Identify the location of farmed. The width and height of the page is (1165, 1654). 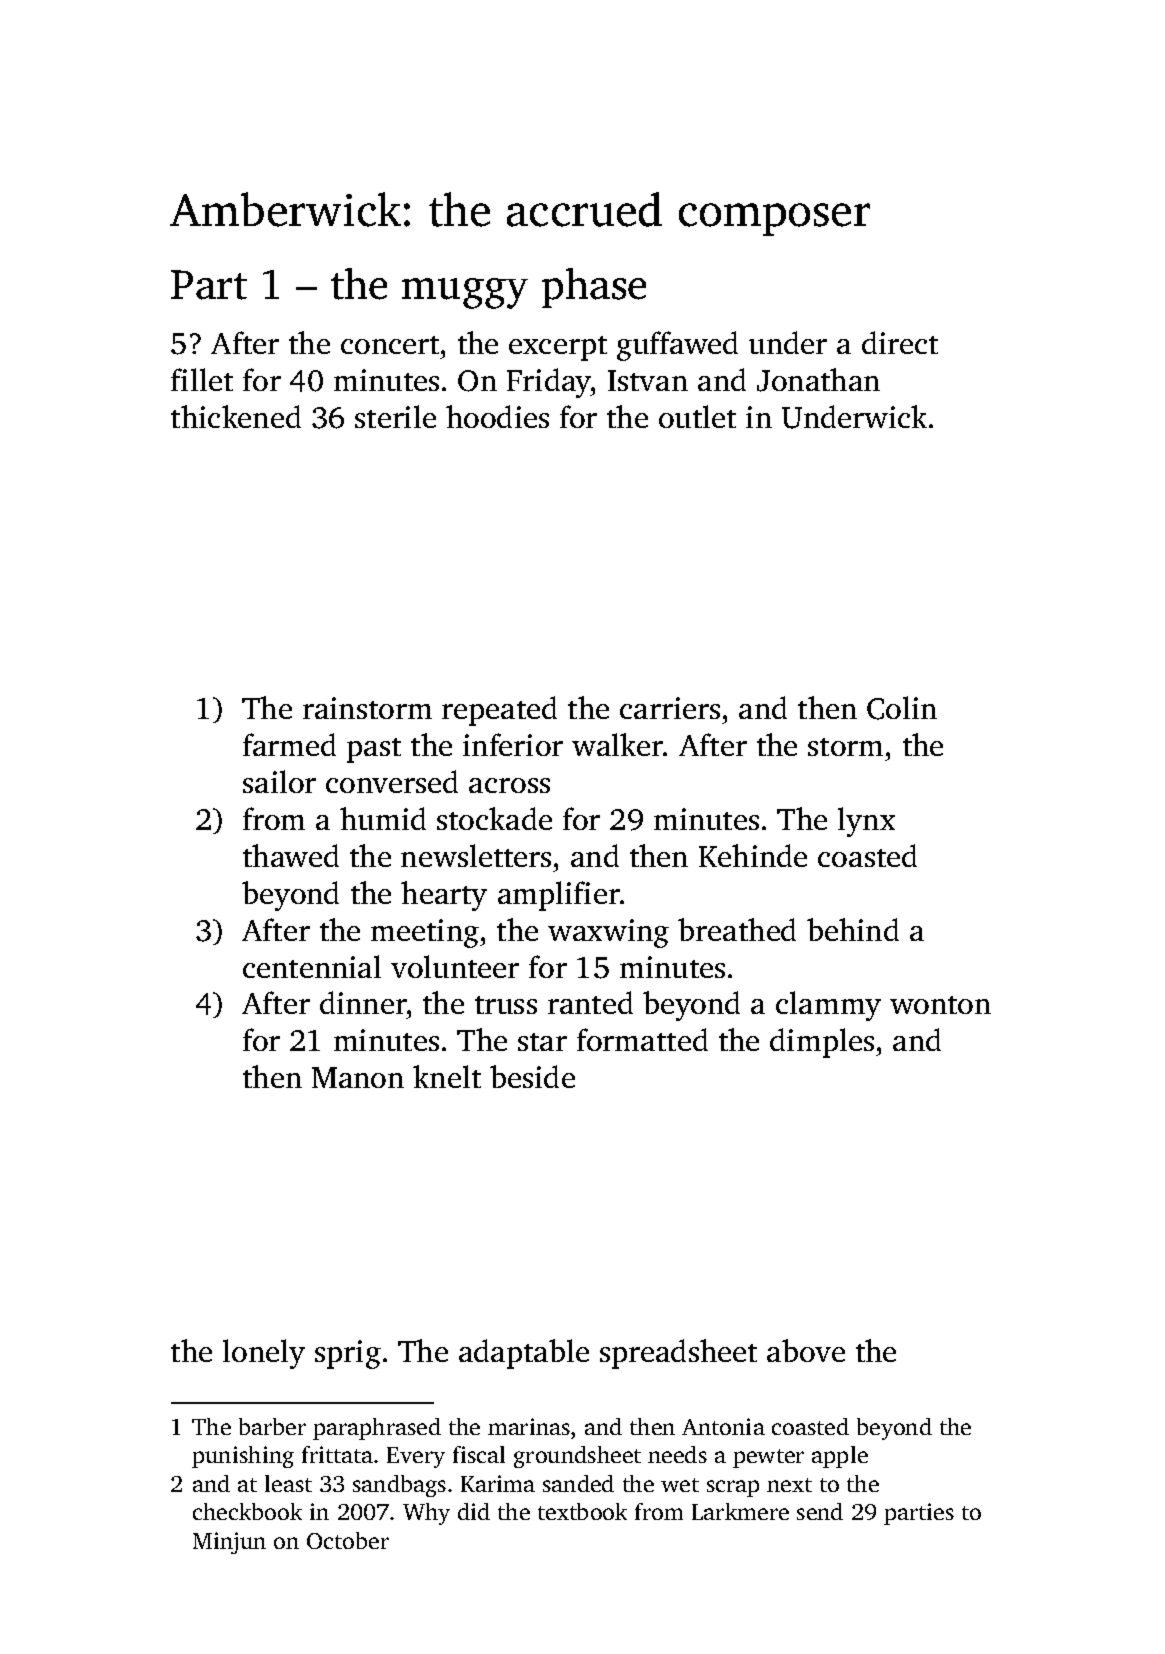
(289, 744).
